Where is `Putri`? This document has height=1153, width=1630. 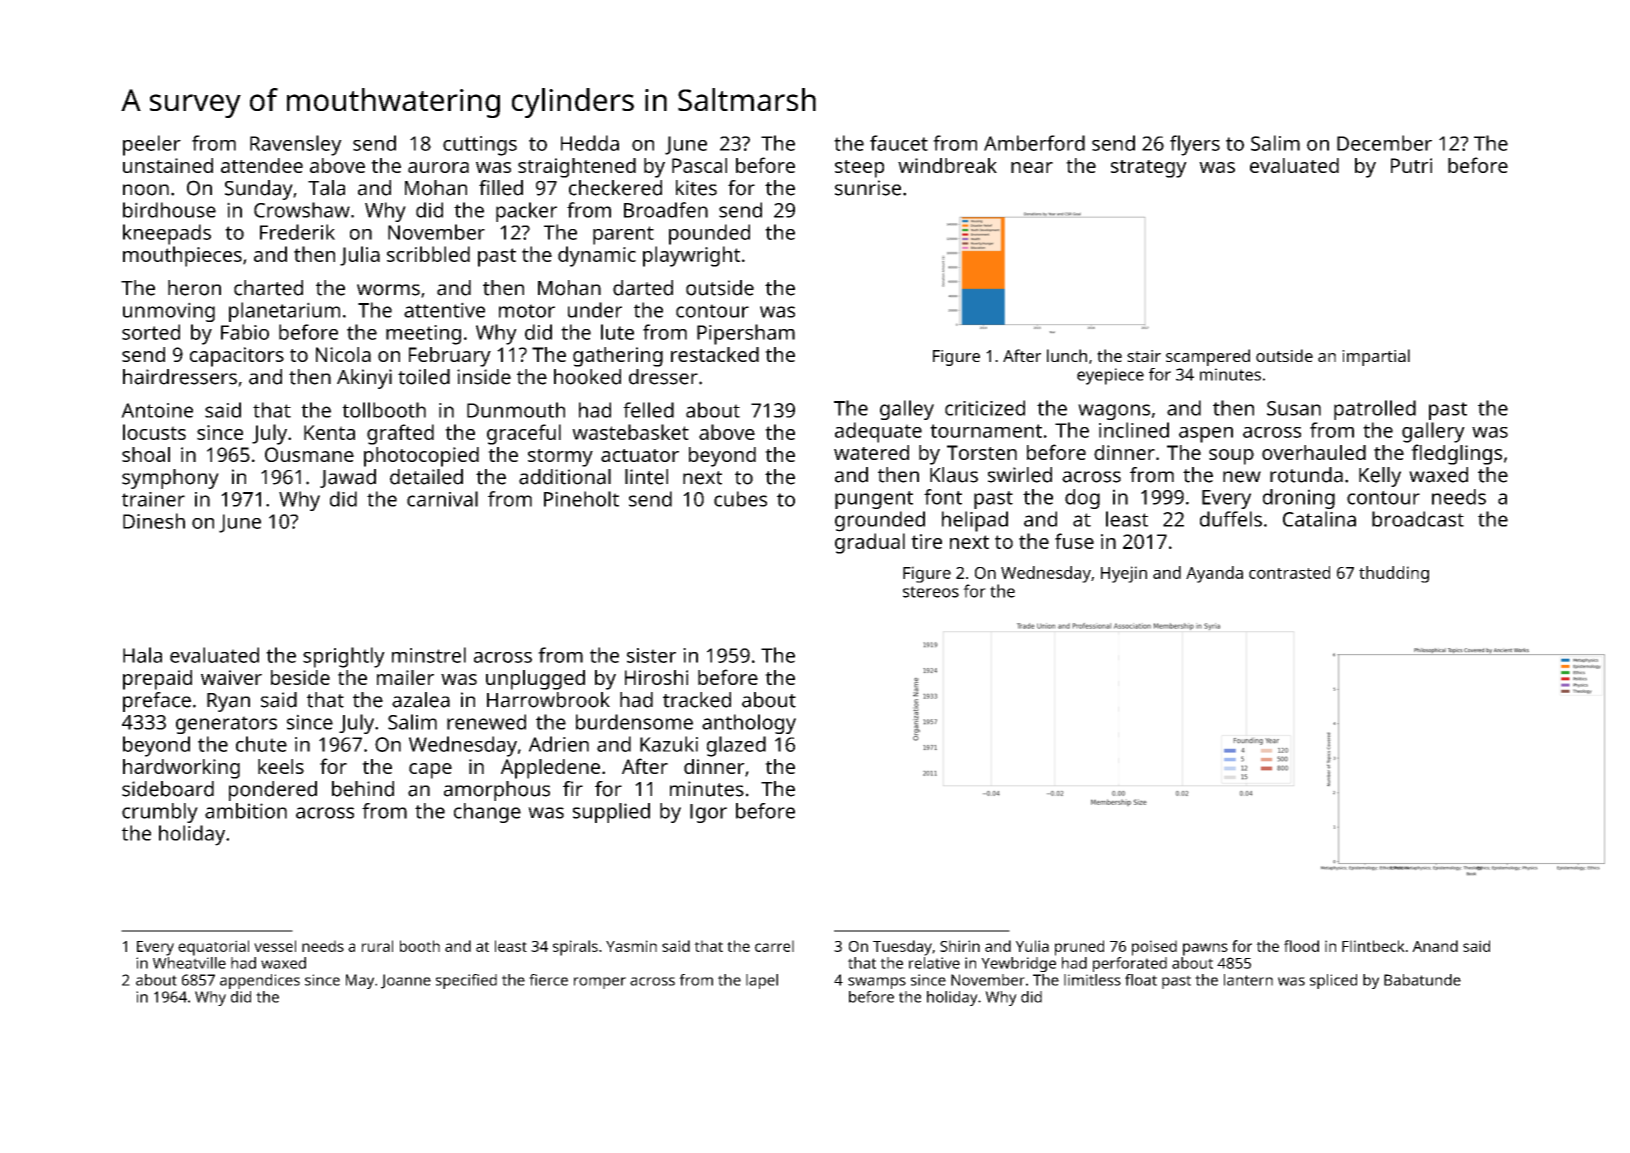
Putri is located at coordinates (1411, 165).
